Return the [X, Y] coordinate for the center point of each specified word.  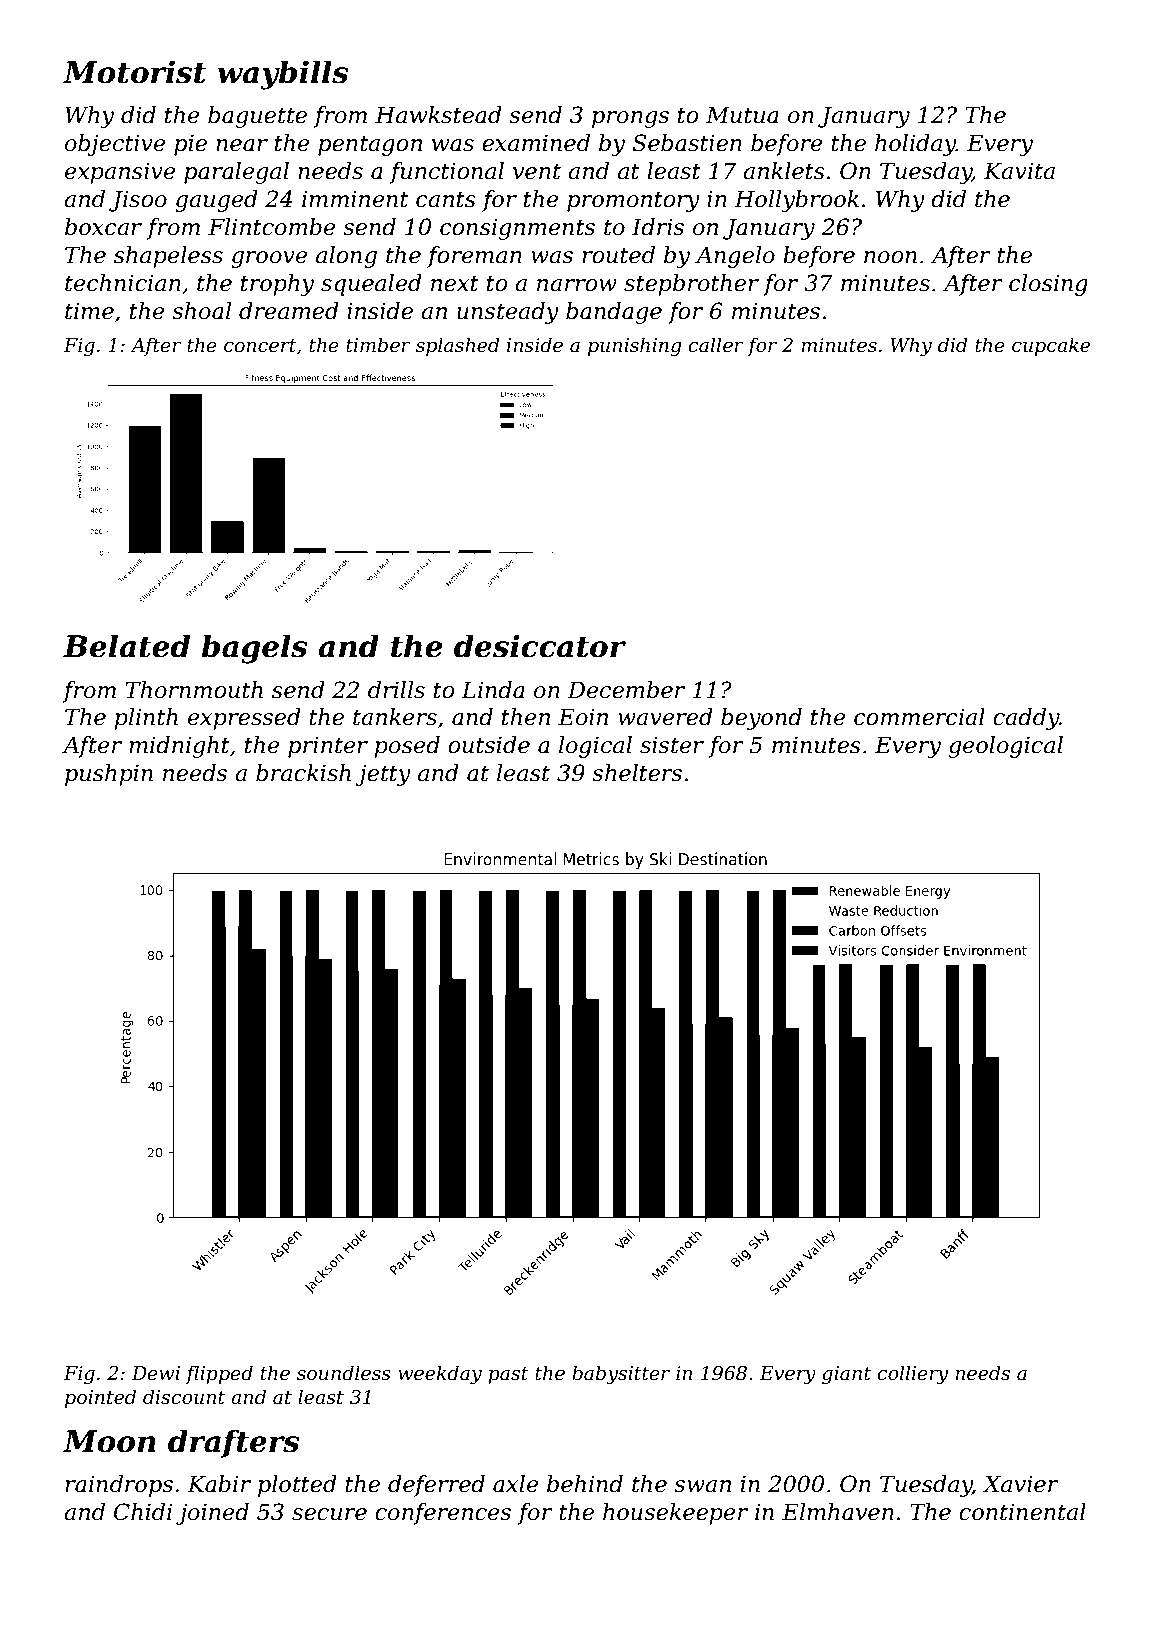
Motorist [134, 72]
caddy [1026, 719]
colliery [912, 1374]
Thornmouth [194, 690]
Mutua [742, 115]
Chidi [143, 1512]
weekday [440, 1374]
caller [716, 345]
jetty [383, 775]
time [89, 311]
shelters [637, 773]
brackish [303, 773]
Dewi [155, 1373]
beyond [761, 719]
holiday [915, 145]
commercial [919, 717]
